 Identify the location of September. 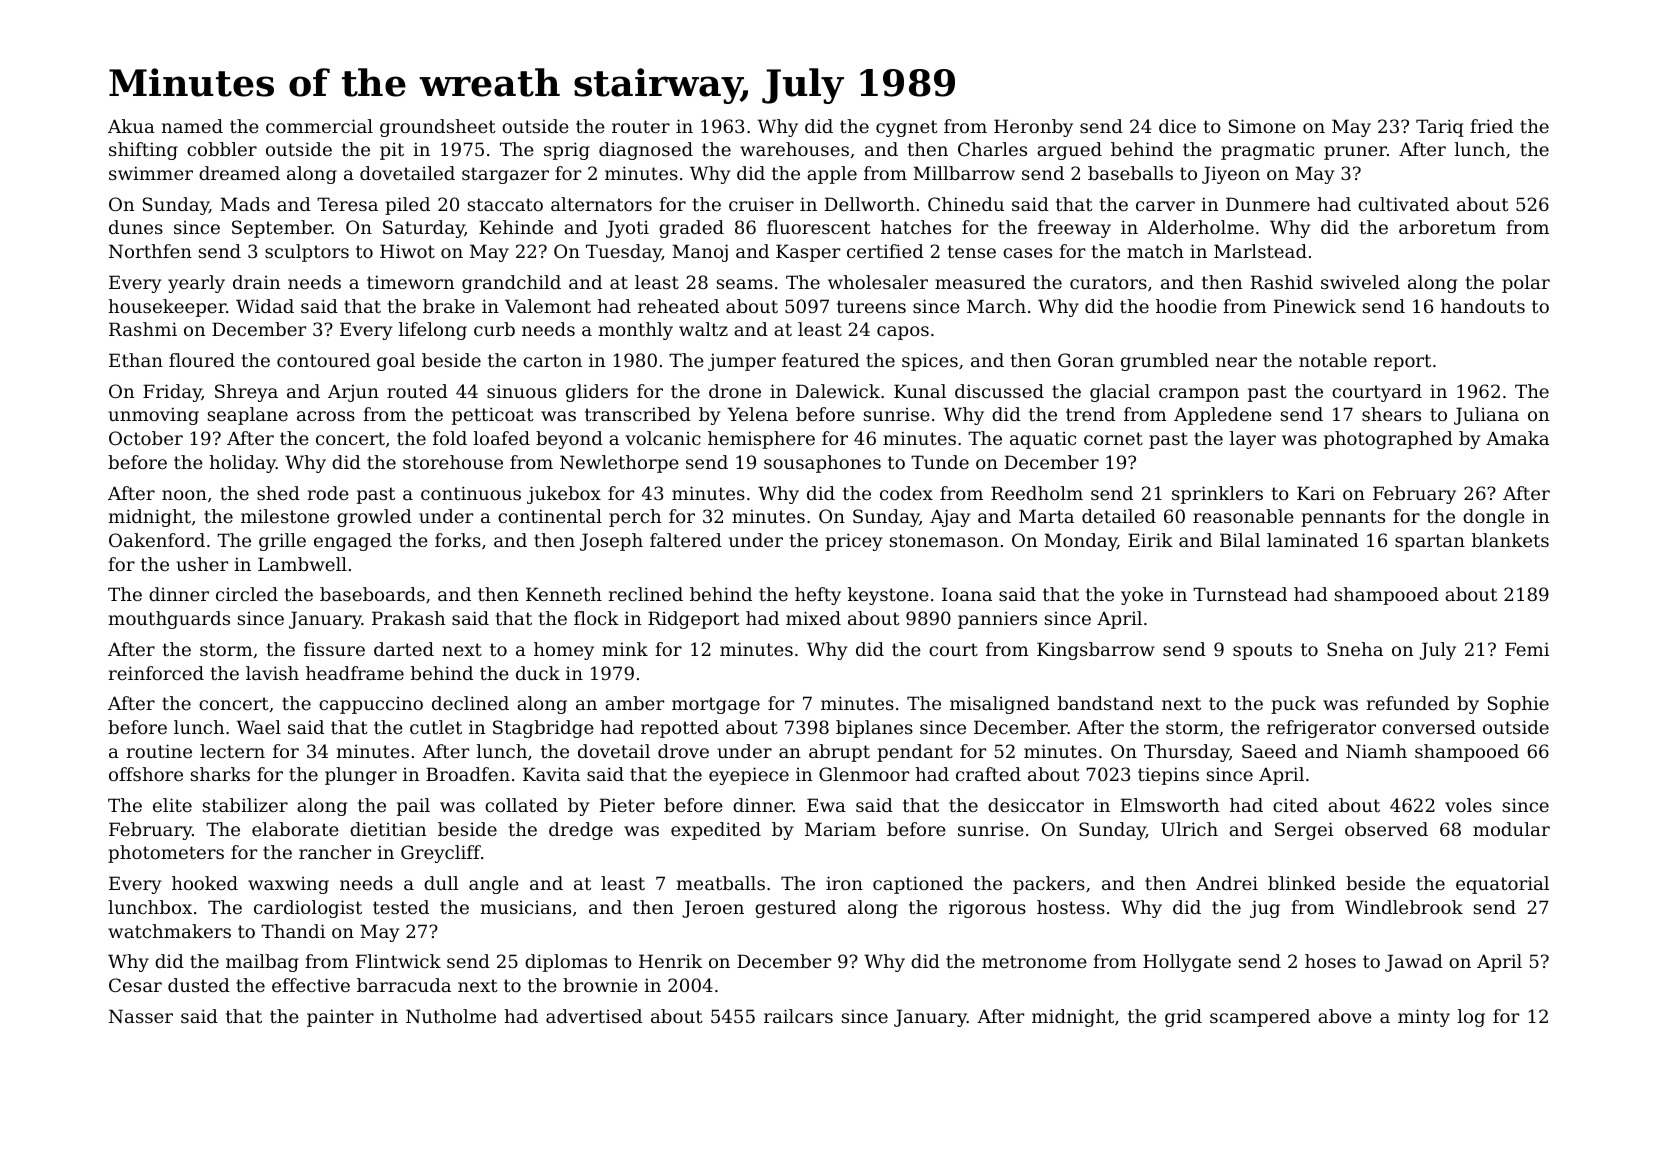
(282, 229).
